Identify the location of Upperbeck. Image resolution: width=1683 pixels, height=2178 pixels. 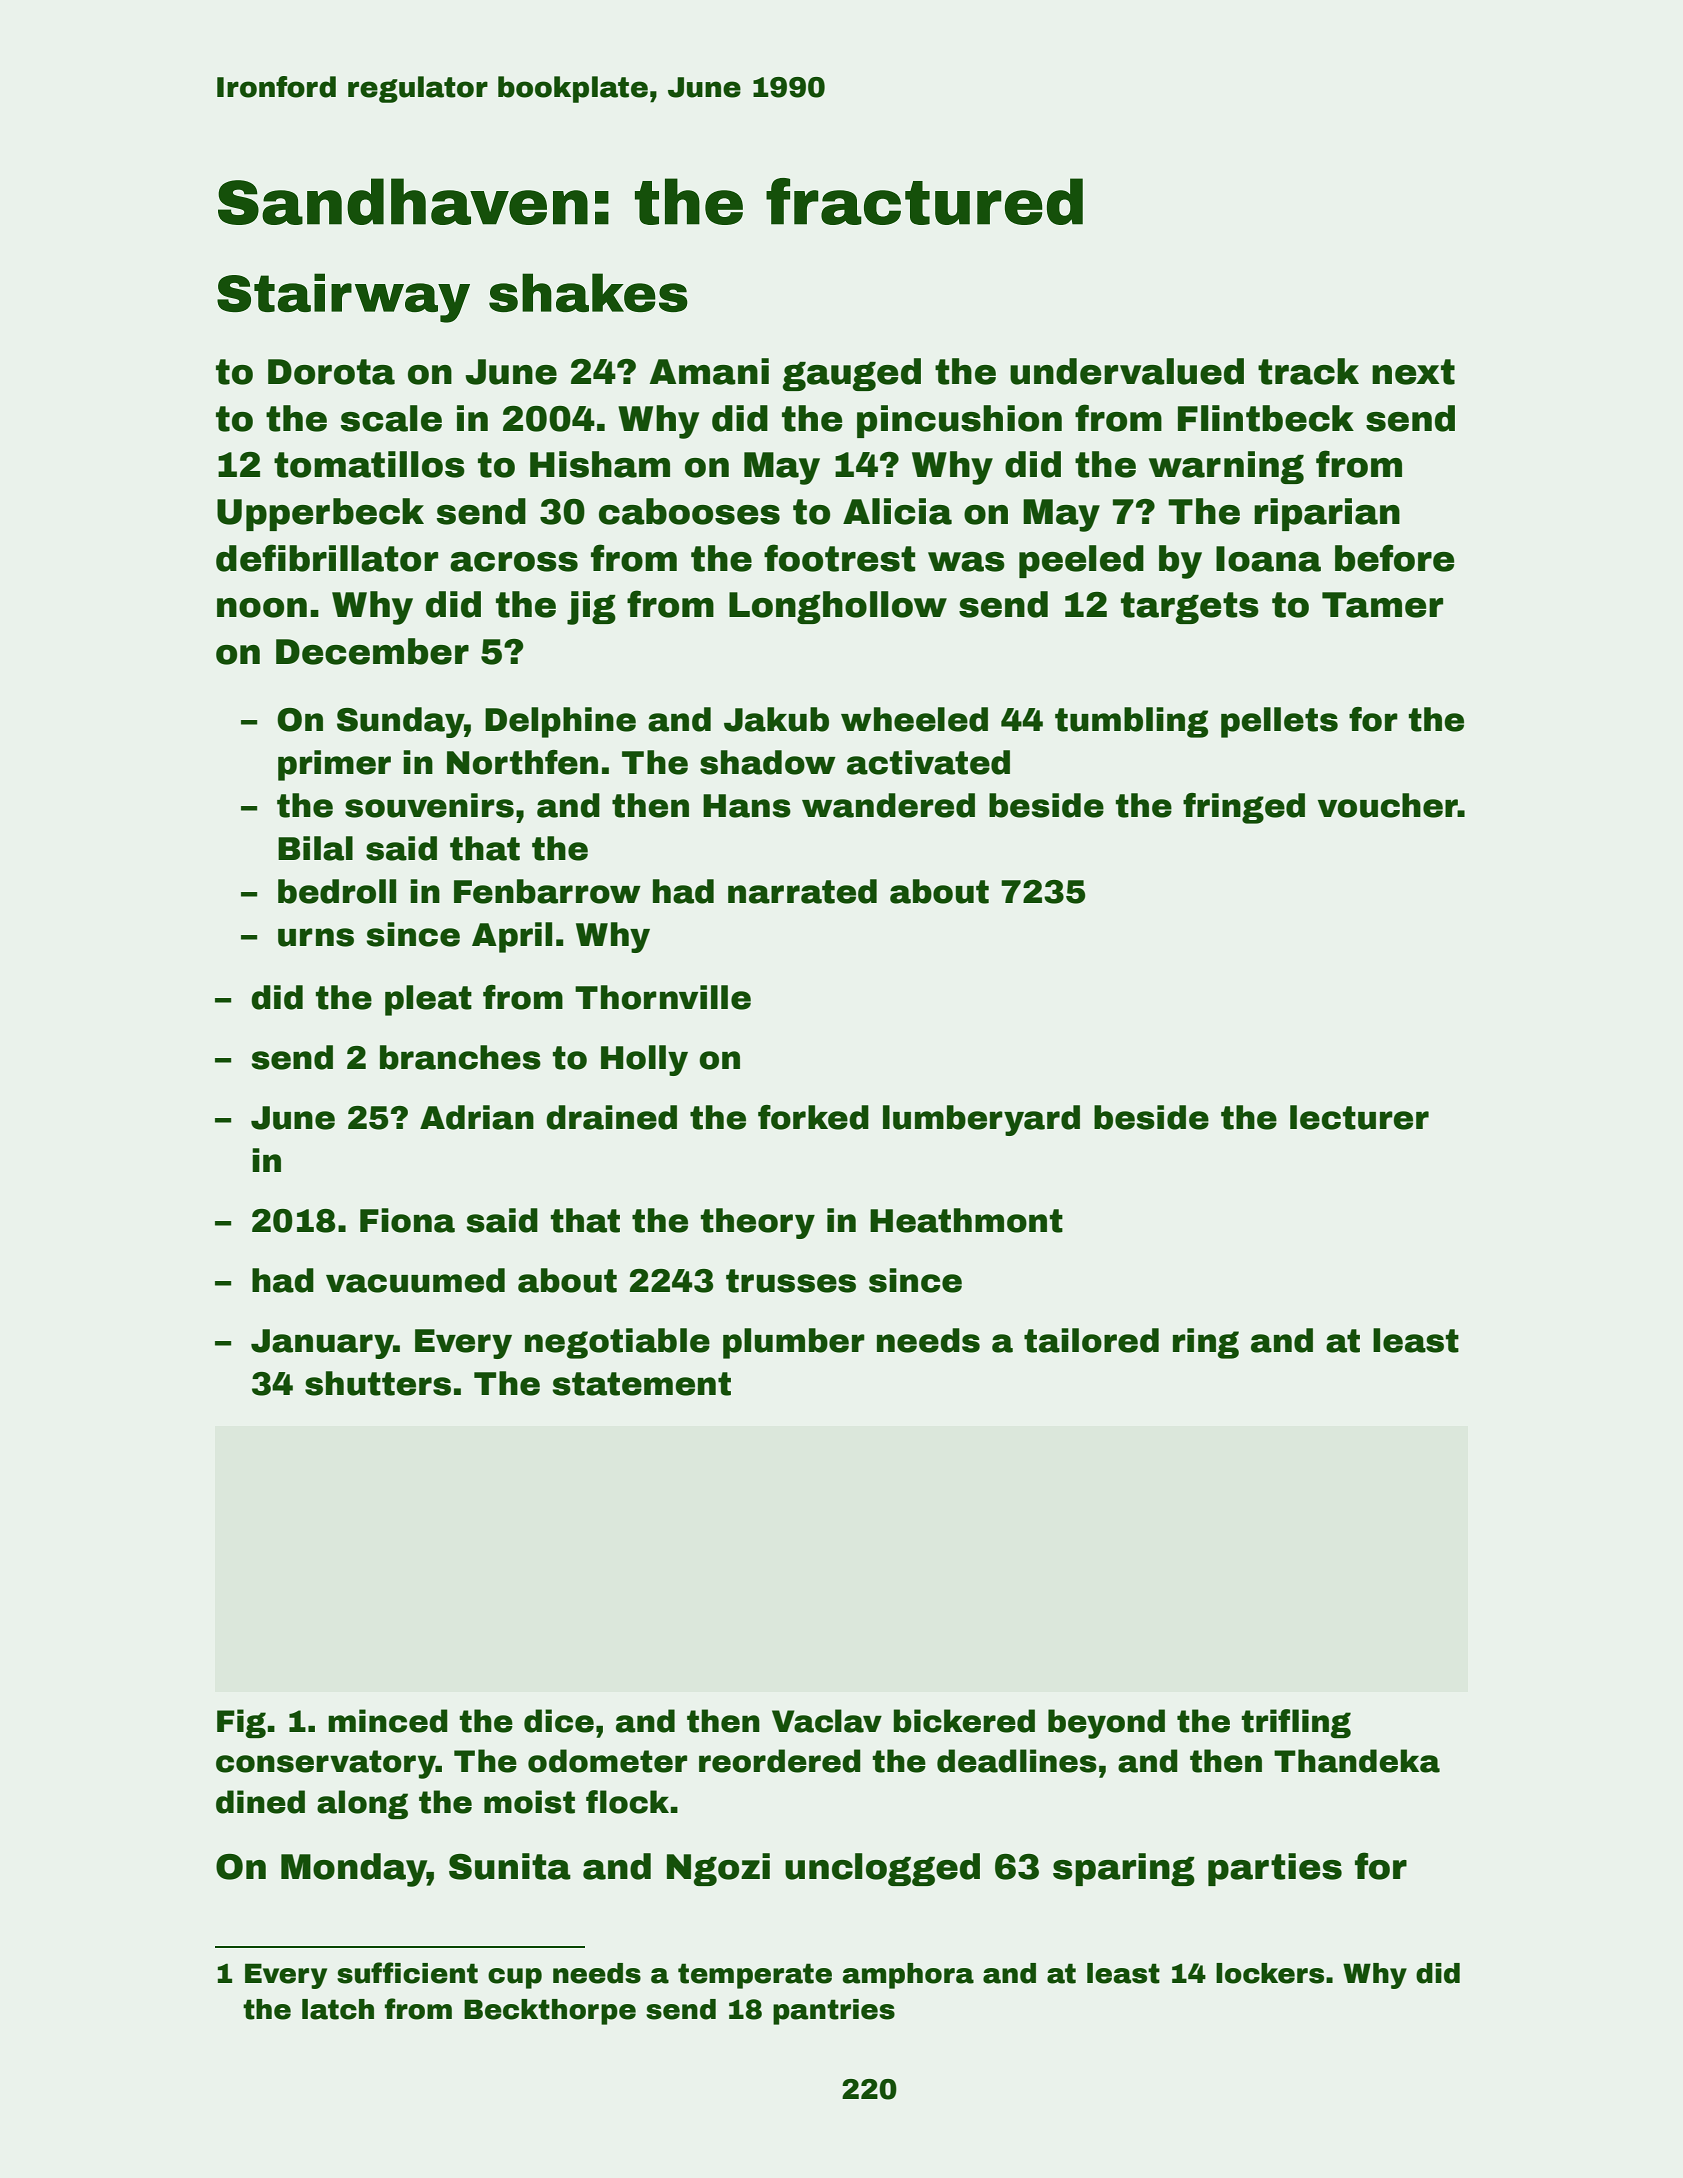
(320, 514).
